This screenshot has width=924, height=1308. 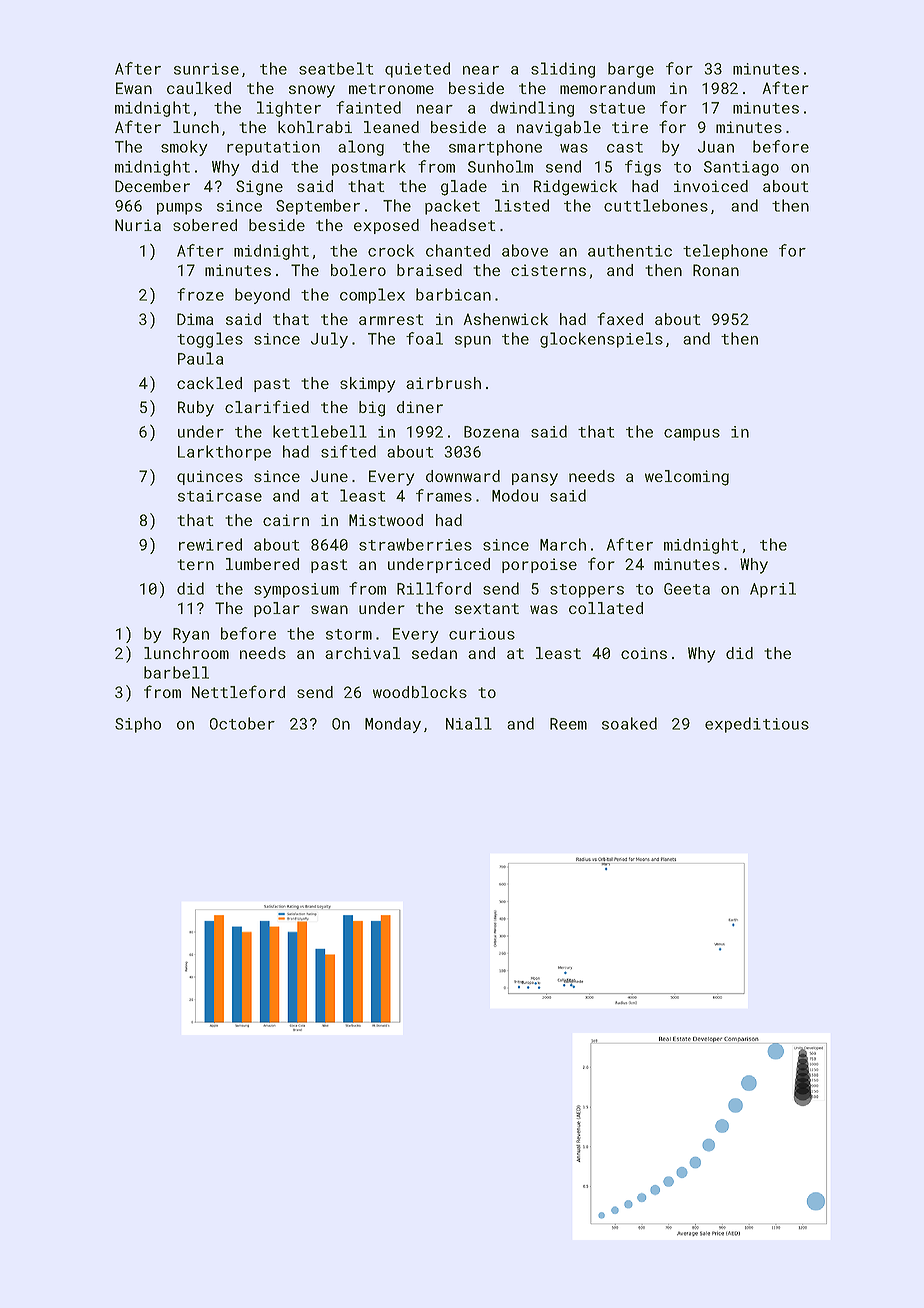 What do you see at coordinates (725, 252) in the screenshot?
I see `telephone` at bounding box center [725, 252].
